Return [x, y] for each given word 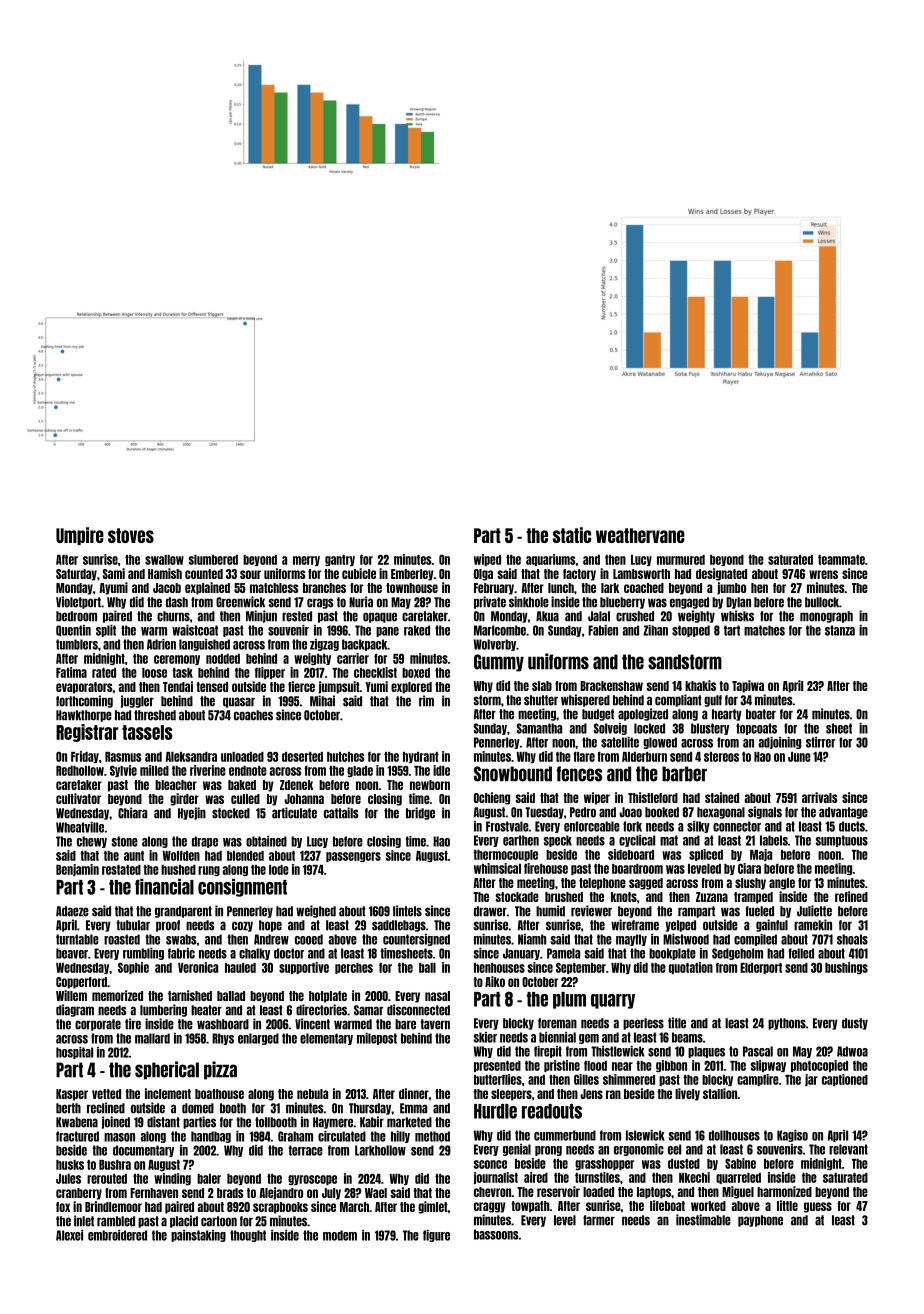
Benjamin [77, 870]
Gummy [499, 663]
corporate [98, 1025]
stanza [840, 630]
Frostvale [507, 826]
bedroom [76, 616]
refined [851, 896]
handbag [211, 1137]
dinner [414, 1093]
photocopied [819, 1066]
